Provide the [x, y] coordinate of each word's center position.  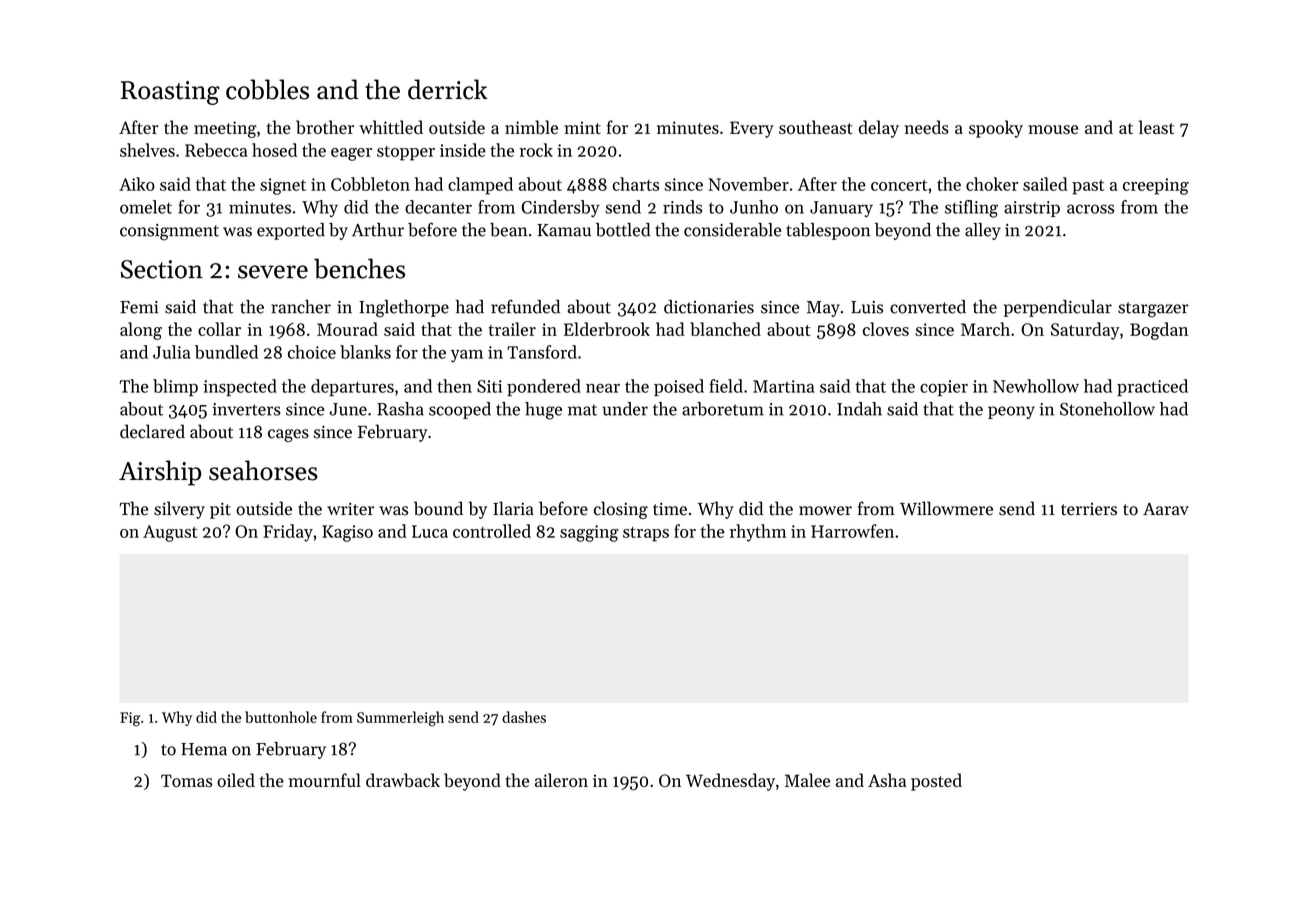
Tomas [186, 780]
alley [983, 231]
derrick [448, 89]
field [726, 386]
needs [927, 127]
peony [1011, 412]
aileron [561, 780]
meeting [225, 129]
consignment [169, 232]
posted [936, 782]
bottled [623, 230]
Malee [807, 780]
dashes [524, 717]
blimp [175, 387]
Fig [130, 719]
